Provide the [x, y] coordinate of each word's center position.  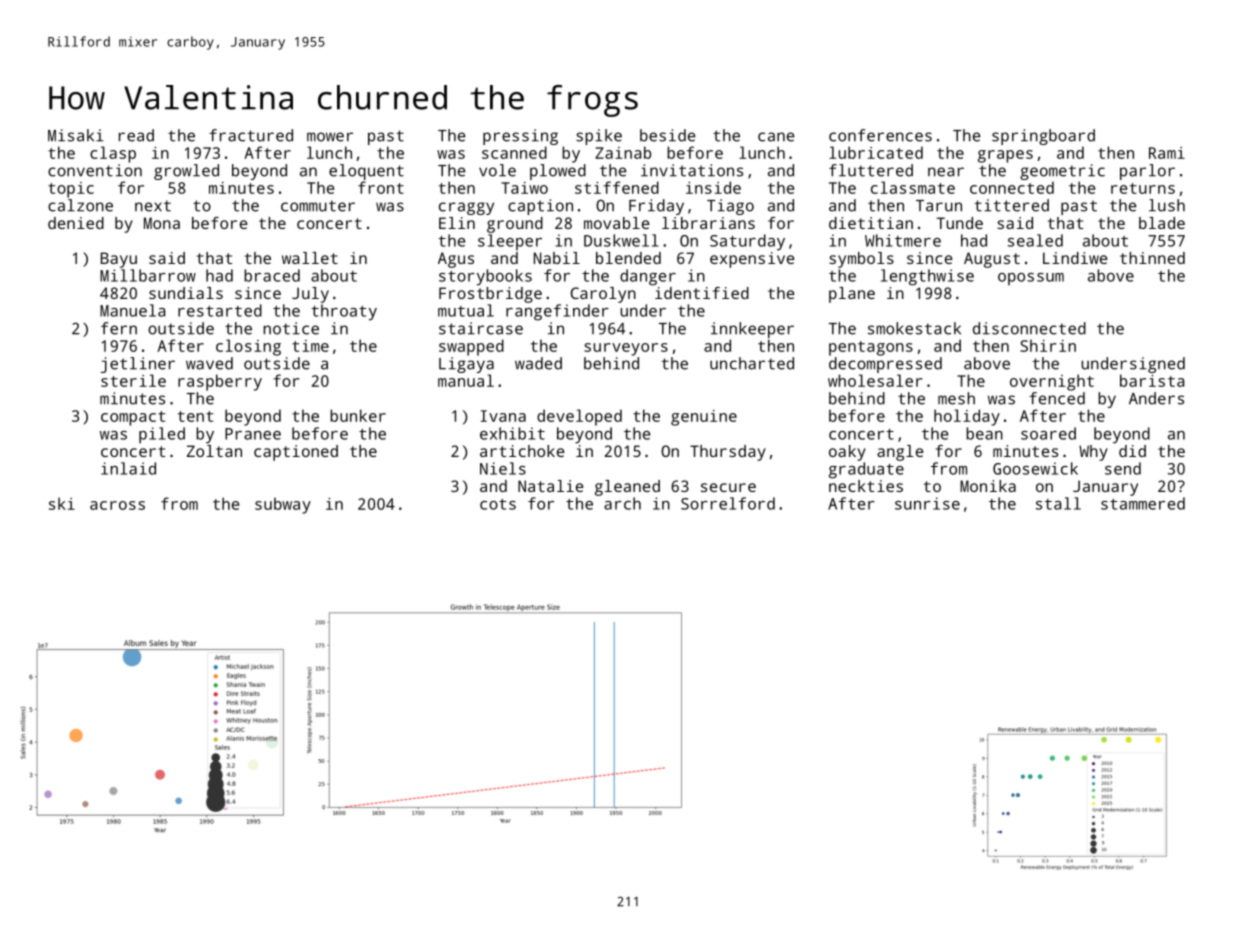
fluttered [871, 170]
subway [283, 505]
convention [95, 170]
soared [1048, 433]
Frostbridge [490, 295]
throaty [344, 312]
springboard [1043, 137]
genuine [704, 418]
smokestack [914, 328]
